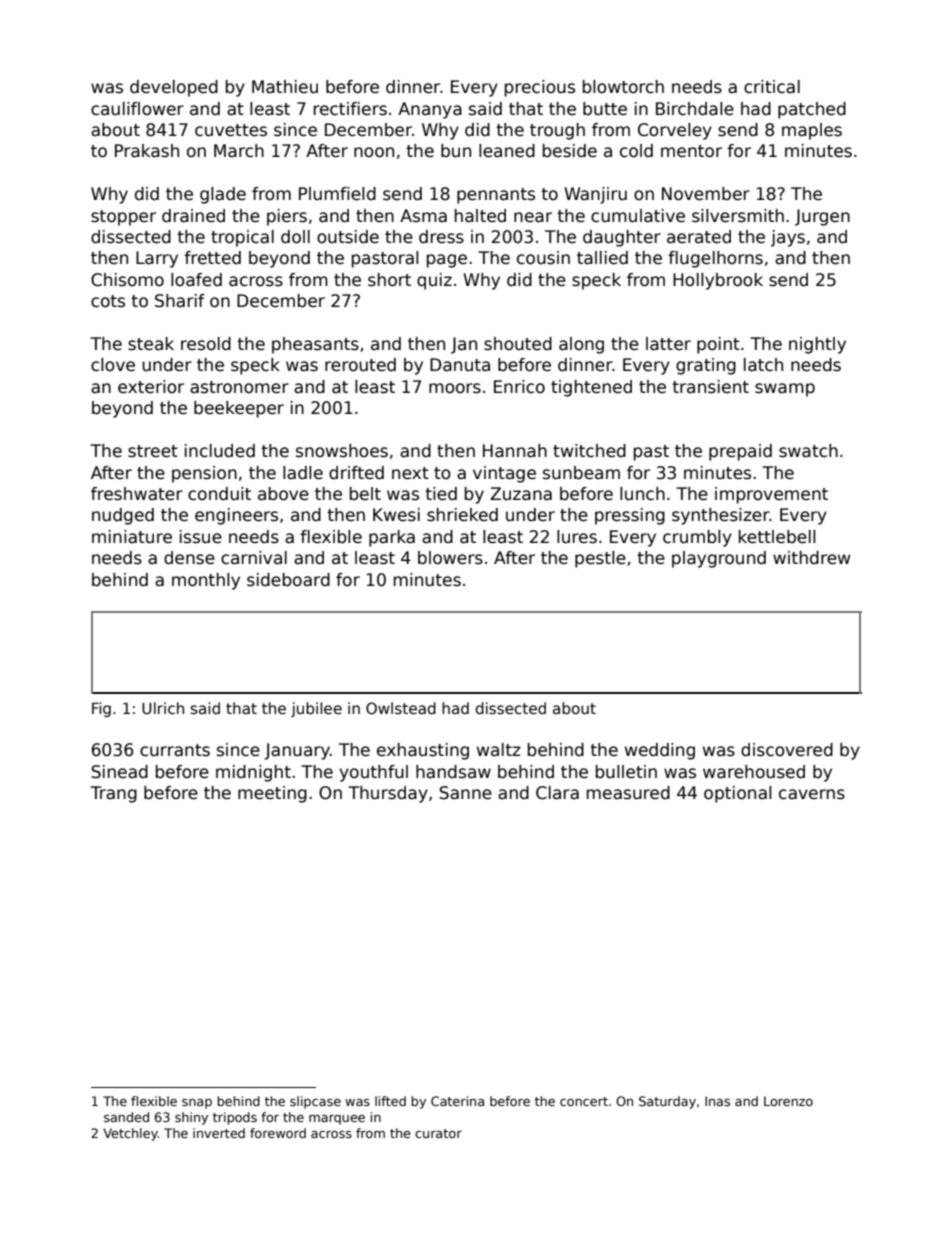 This page has width=952, height=1233. Describe the element at coordinates (285, 87) in the page. I see `Mathieu` at that location.
